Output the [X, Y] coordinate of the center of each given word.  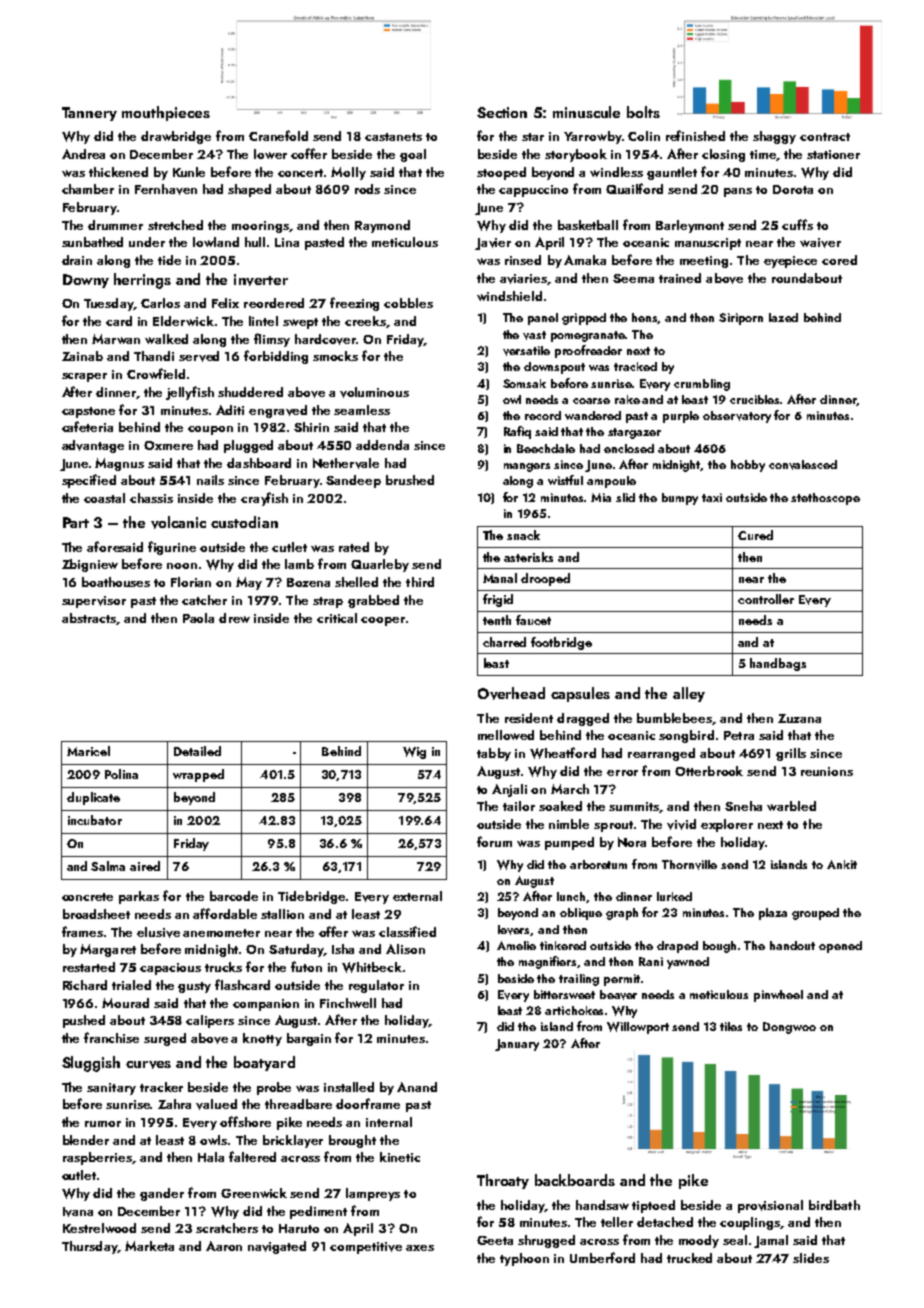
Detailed [197, 751]
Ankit [842, 864]
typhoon [524, 1259]
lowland [216, 242]
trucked [689, 1258]
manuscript [708, 244]
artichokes [574, 1010]
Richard [85, 985]
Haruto [299, 1228]
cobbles [408, 303]
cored [839, 260]
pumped [569, 843]
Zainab [82, 356]
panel [543, 319]
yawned [688, 963]
